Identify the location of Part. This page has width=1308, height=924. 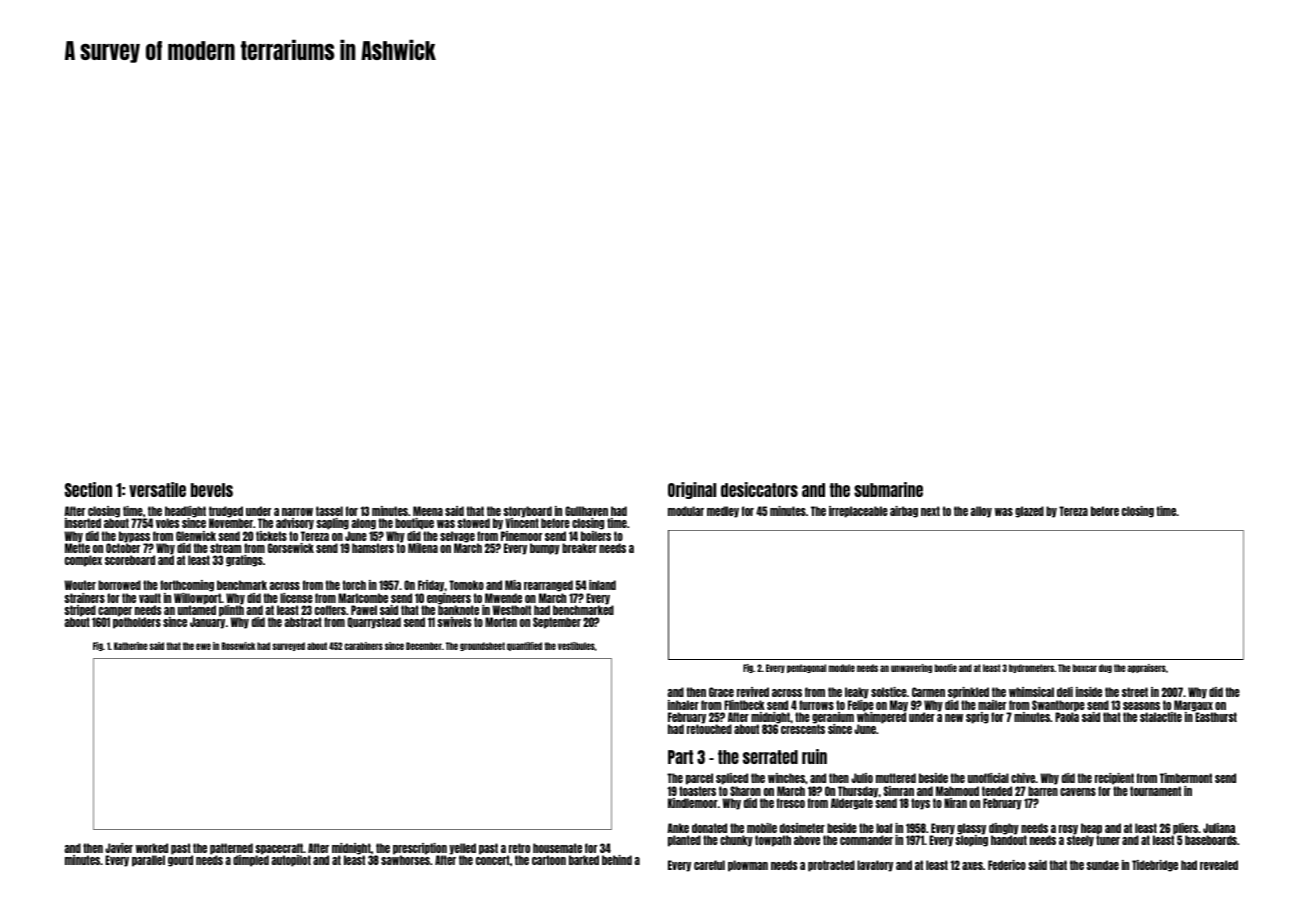
(680, 757).
